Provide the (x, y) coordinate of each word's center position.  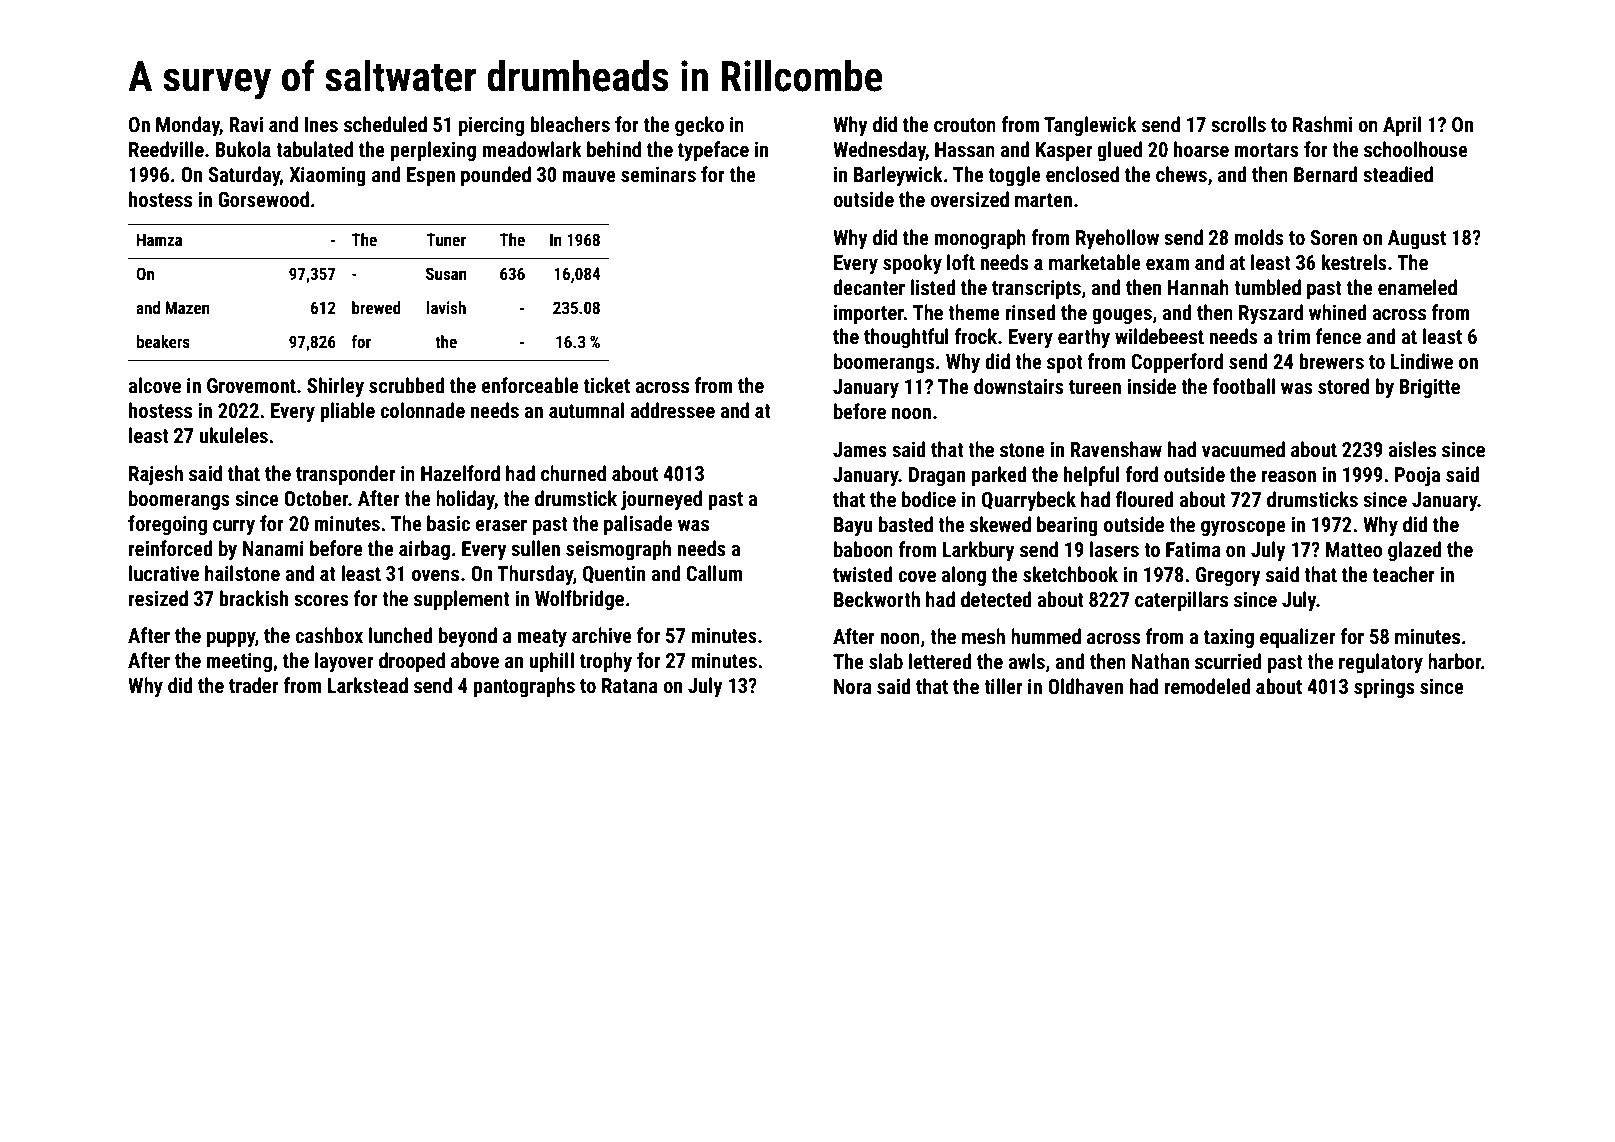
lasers (1114, 549)
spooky (912, 264)
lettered (940, 661)
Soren (1333, 237)
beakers (163, 341)
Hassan (965, 149)
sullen (535, 548)
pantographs (524, 687)
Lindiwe (1422, 361)
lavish (446, 307)
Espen (431, 176)
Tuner (446, 239)
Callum (714, 573)
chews (1181, 174)
